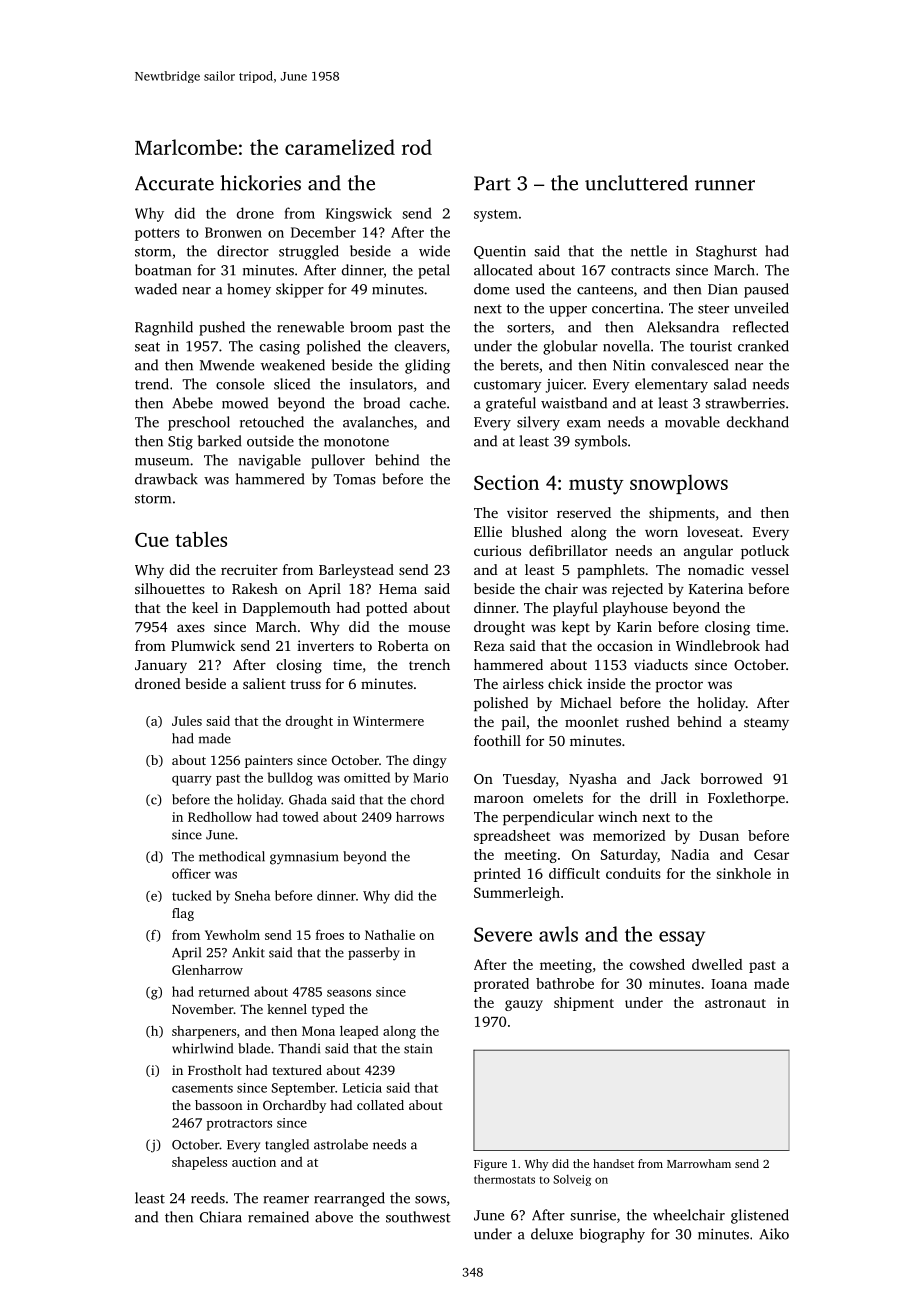  What do you see at coordinates (564, 386) in the image?
I see `juicer` at bounding box center [564, 386].
